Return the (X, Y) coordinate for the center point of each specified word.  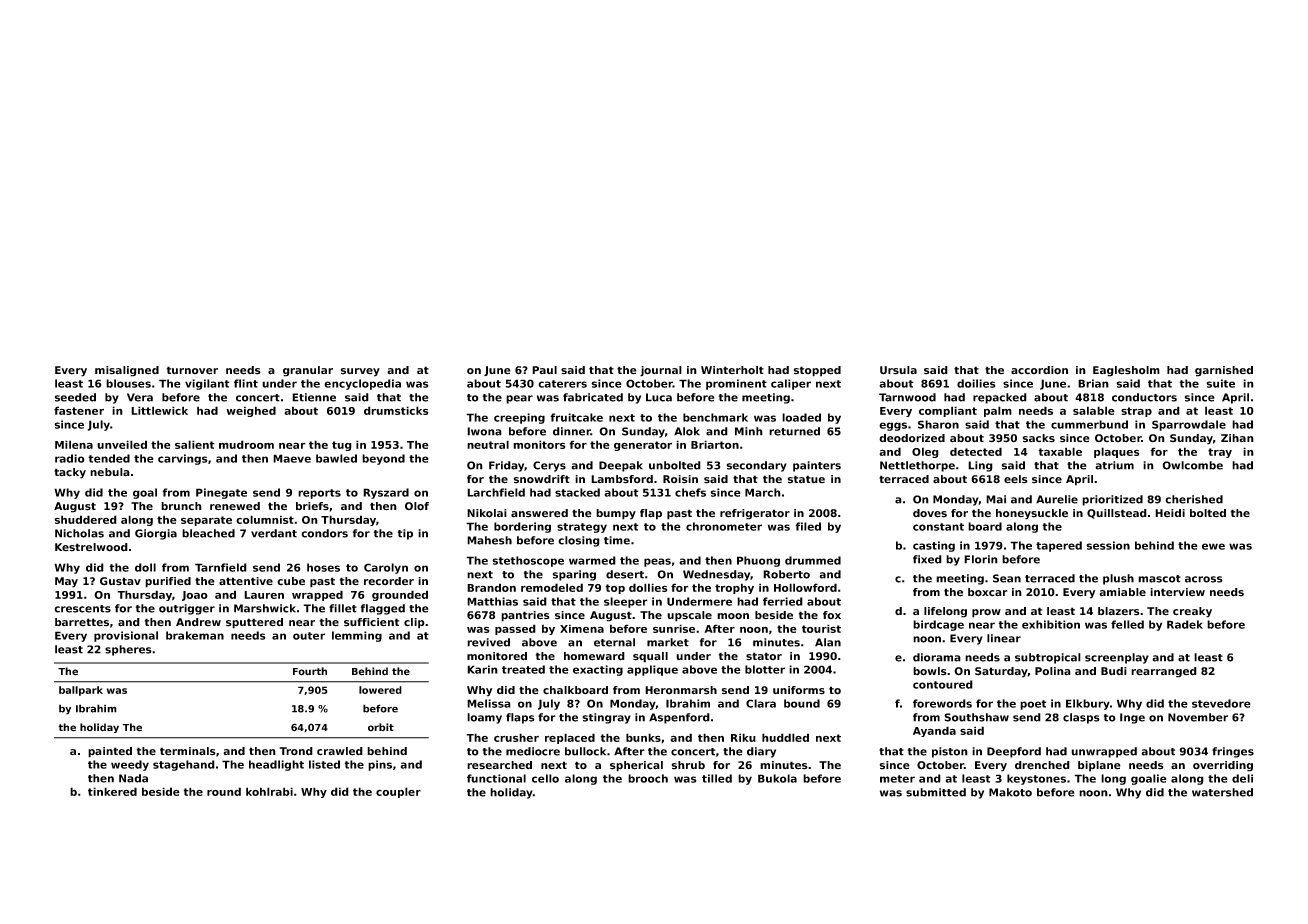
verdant (274, 533)
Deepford (1014, 752)
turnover (192, 370)
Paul (544, 370)
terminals (188, 751)
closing (579, 541)
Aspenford (679, 718)
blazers (1119, 611)
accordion (1039, 370)
